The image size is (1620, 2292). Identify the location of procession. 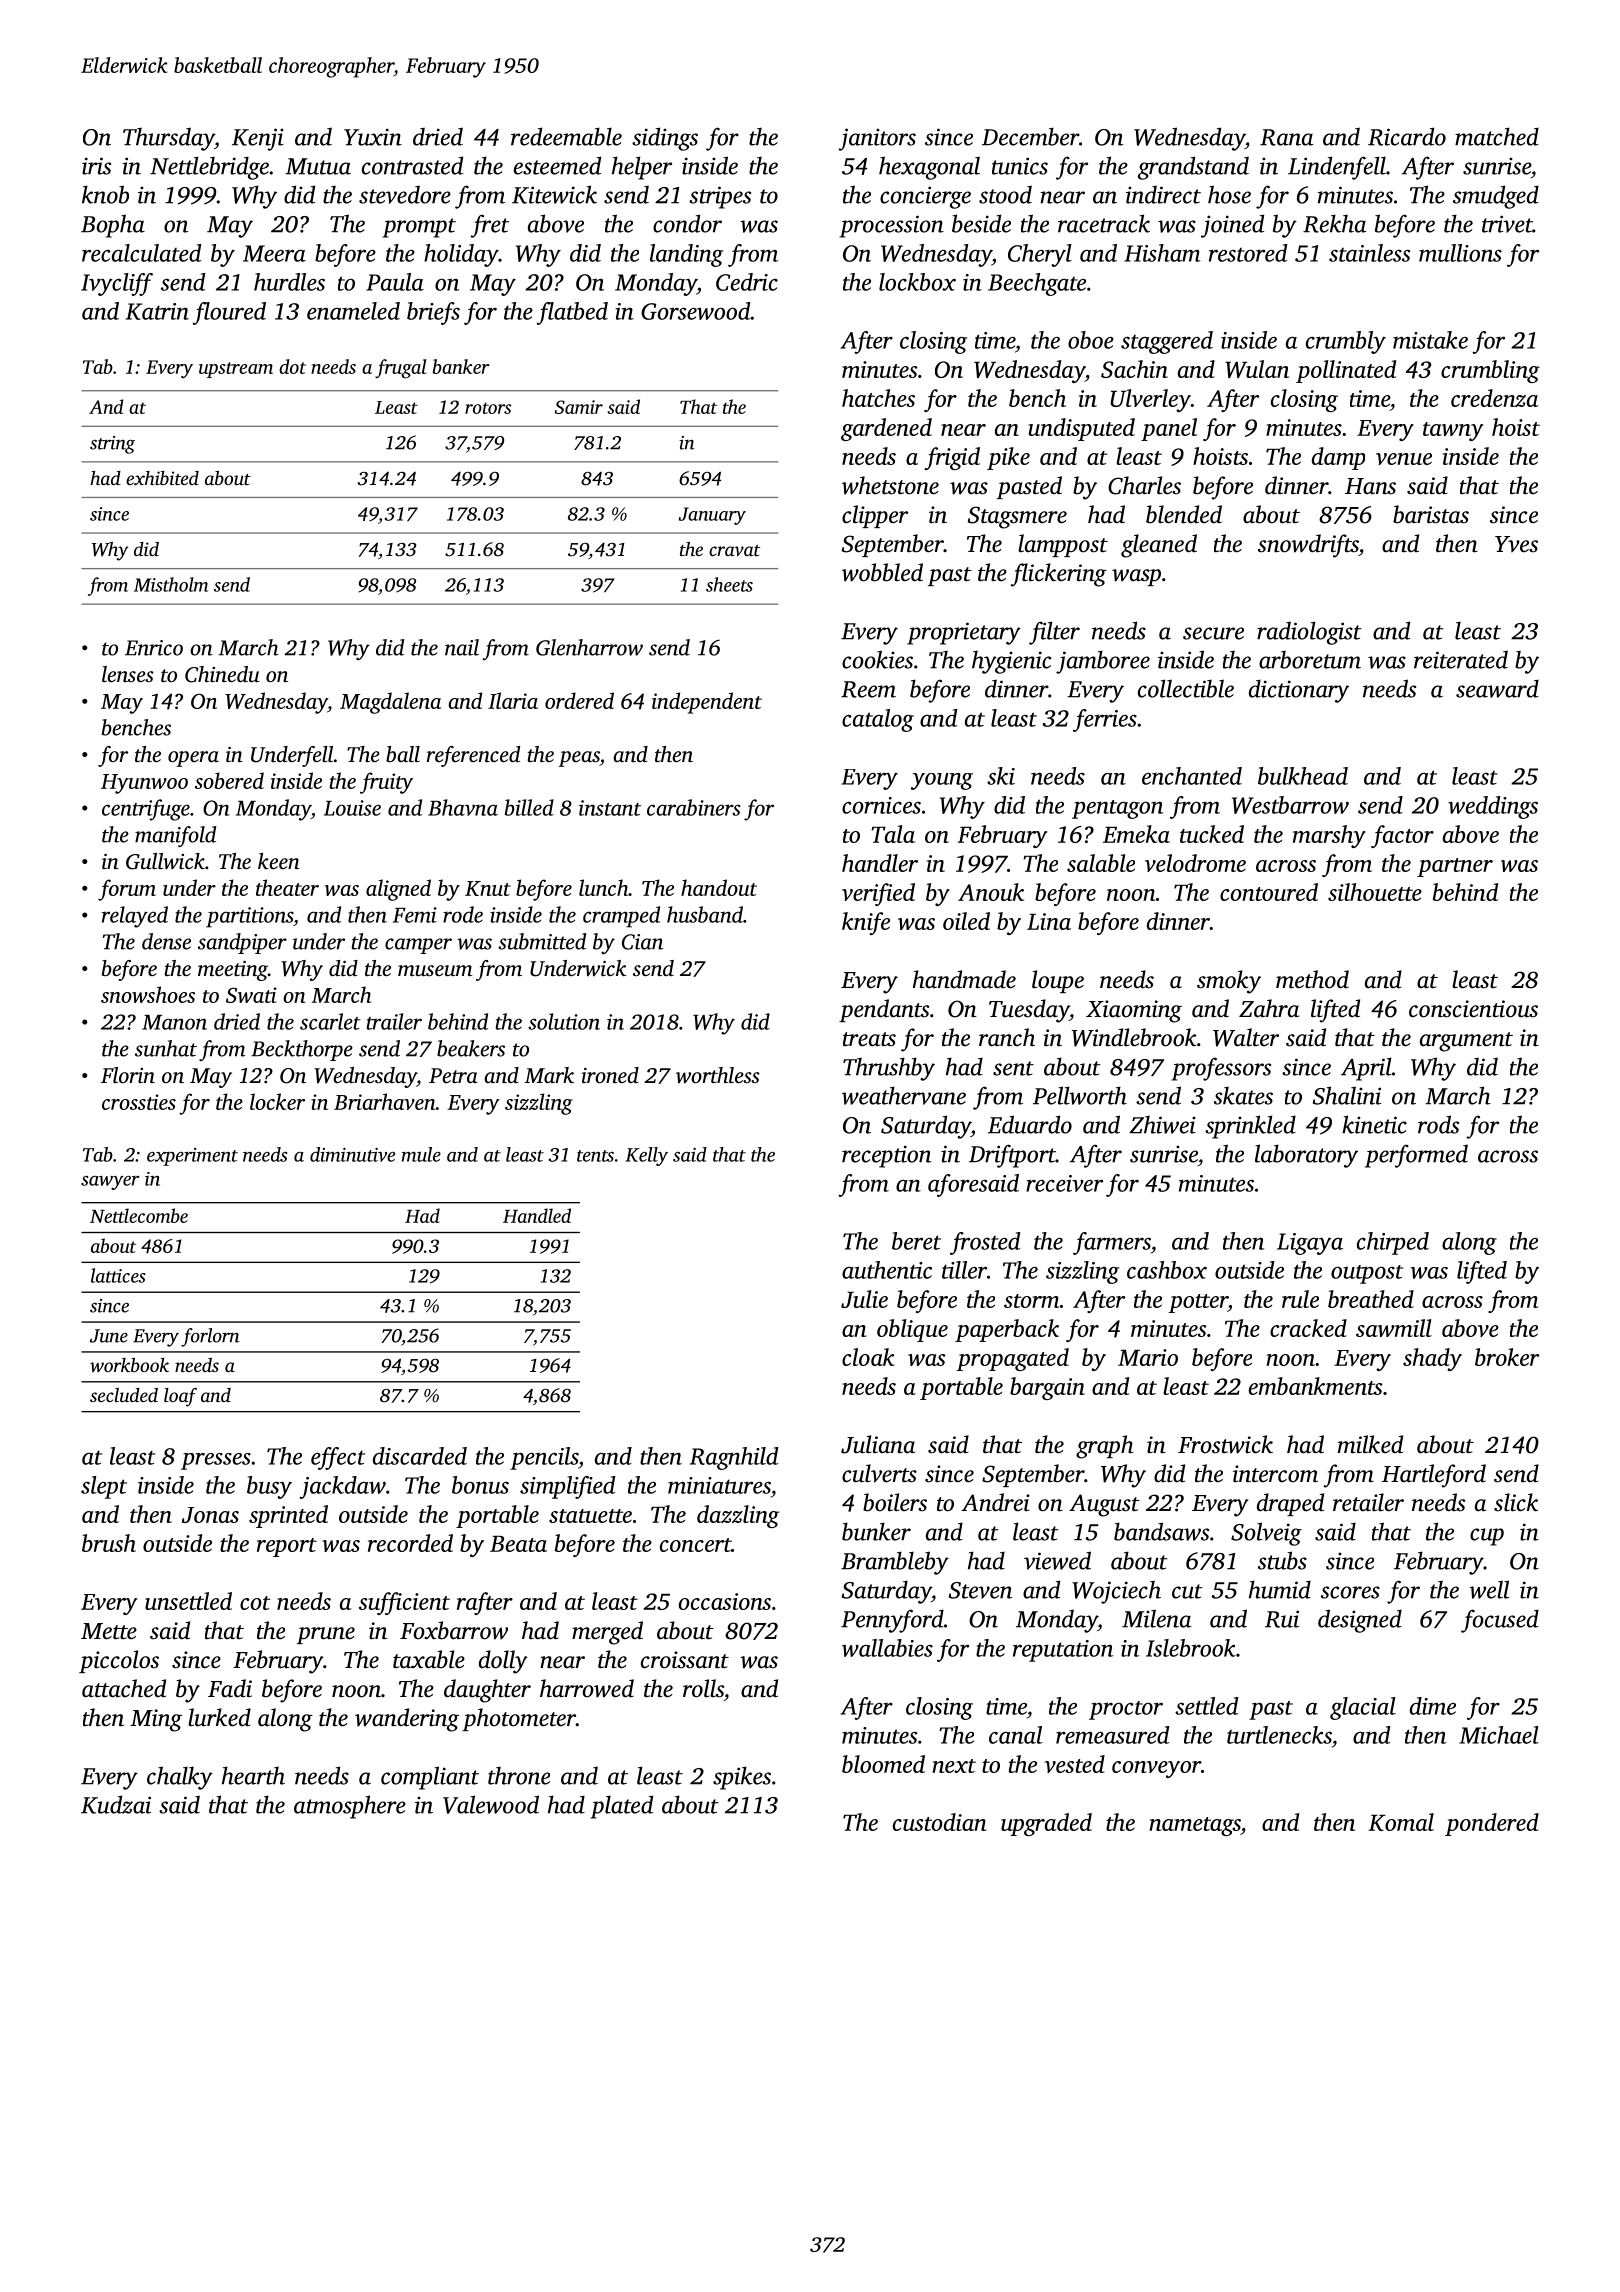
(891, 226).
